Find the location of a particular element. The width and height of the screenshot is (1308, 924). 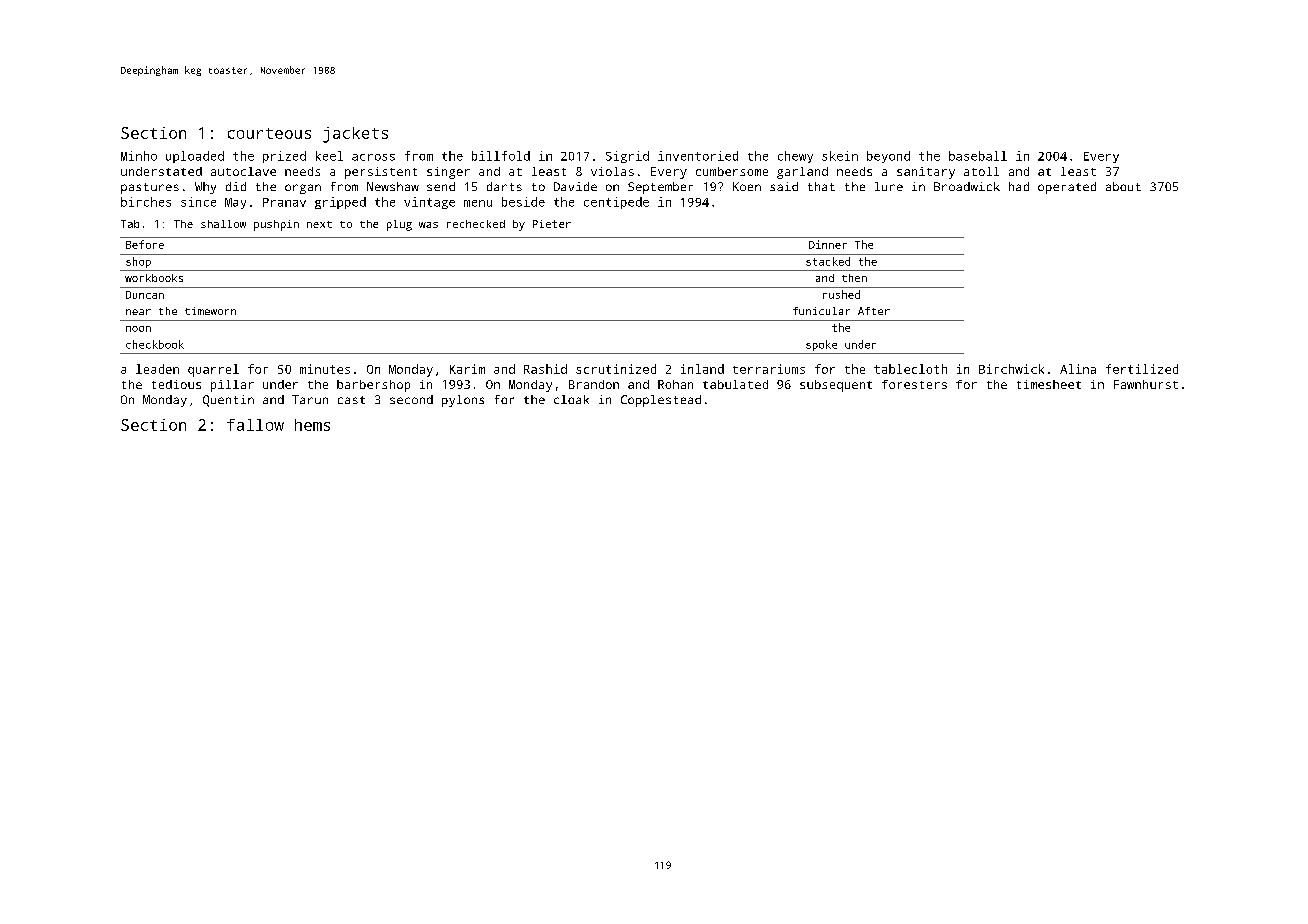

Tarun is located at coordinates (310, 399).
